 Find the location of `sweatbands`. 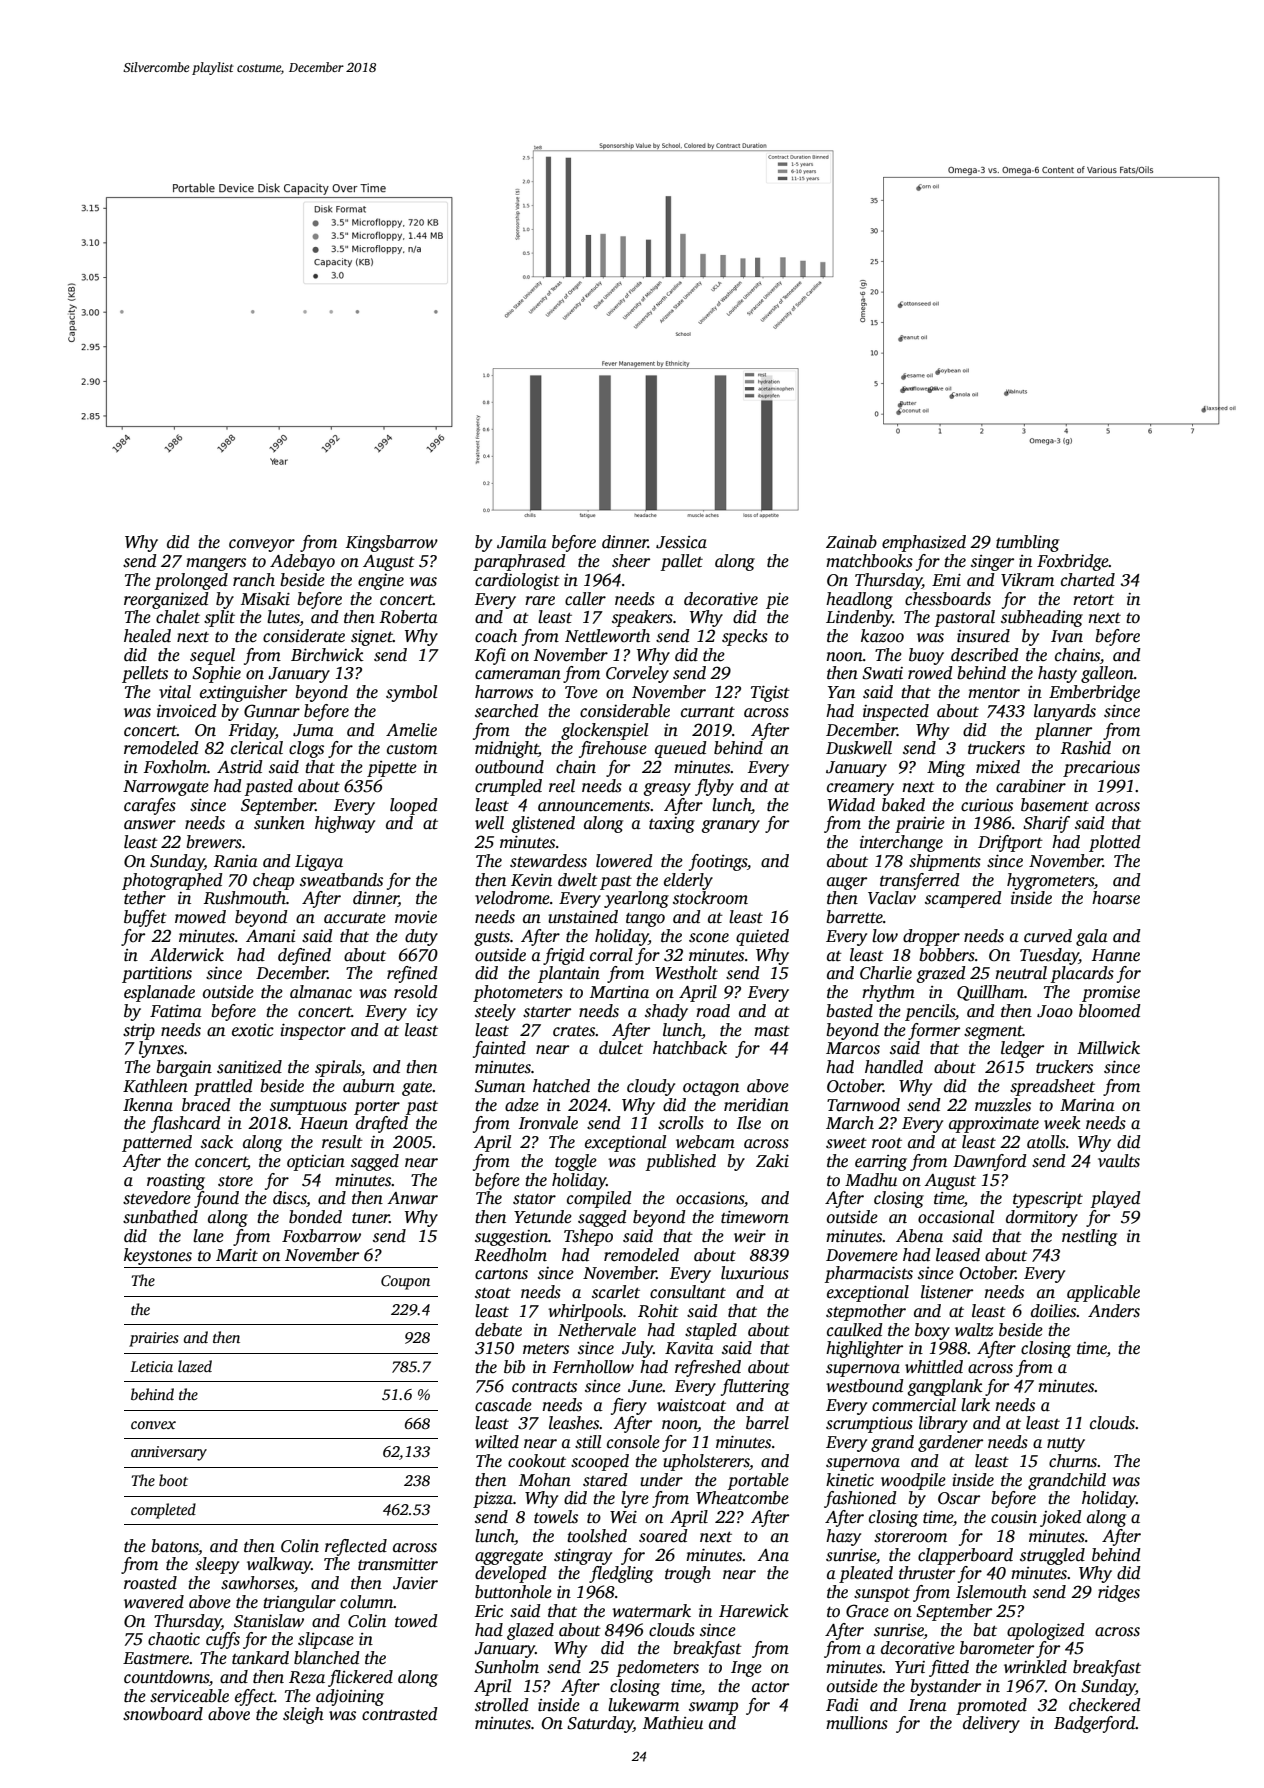

sweatbands is located at coordinates (341, 880).
